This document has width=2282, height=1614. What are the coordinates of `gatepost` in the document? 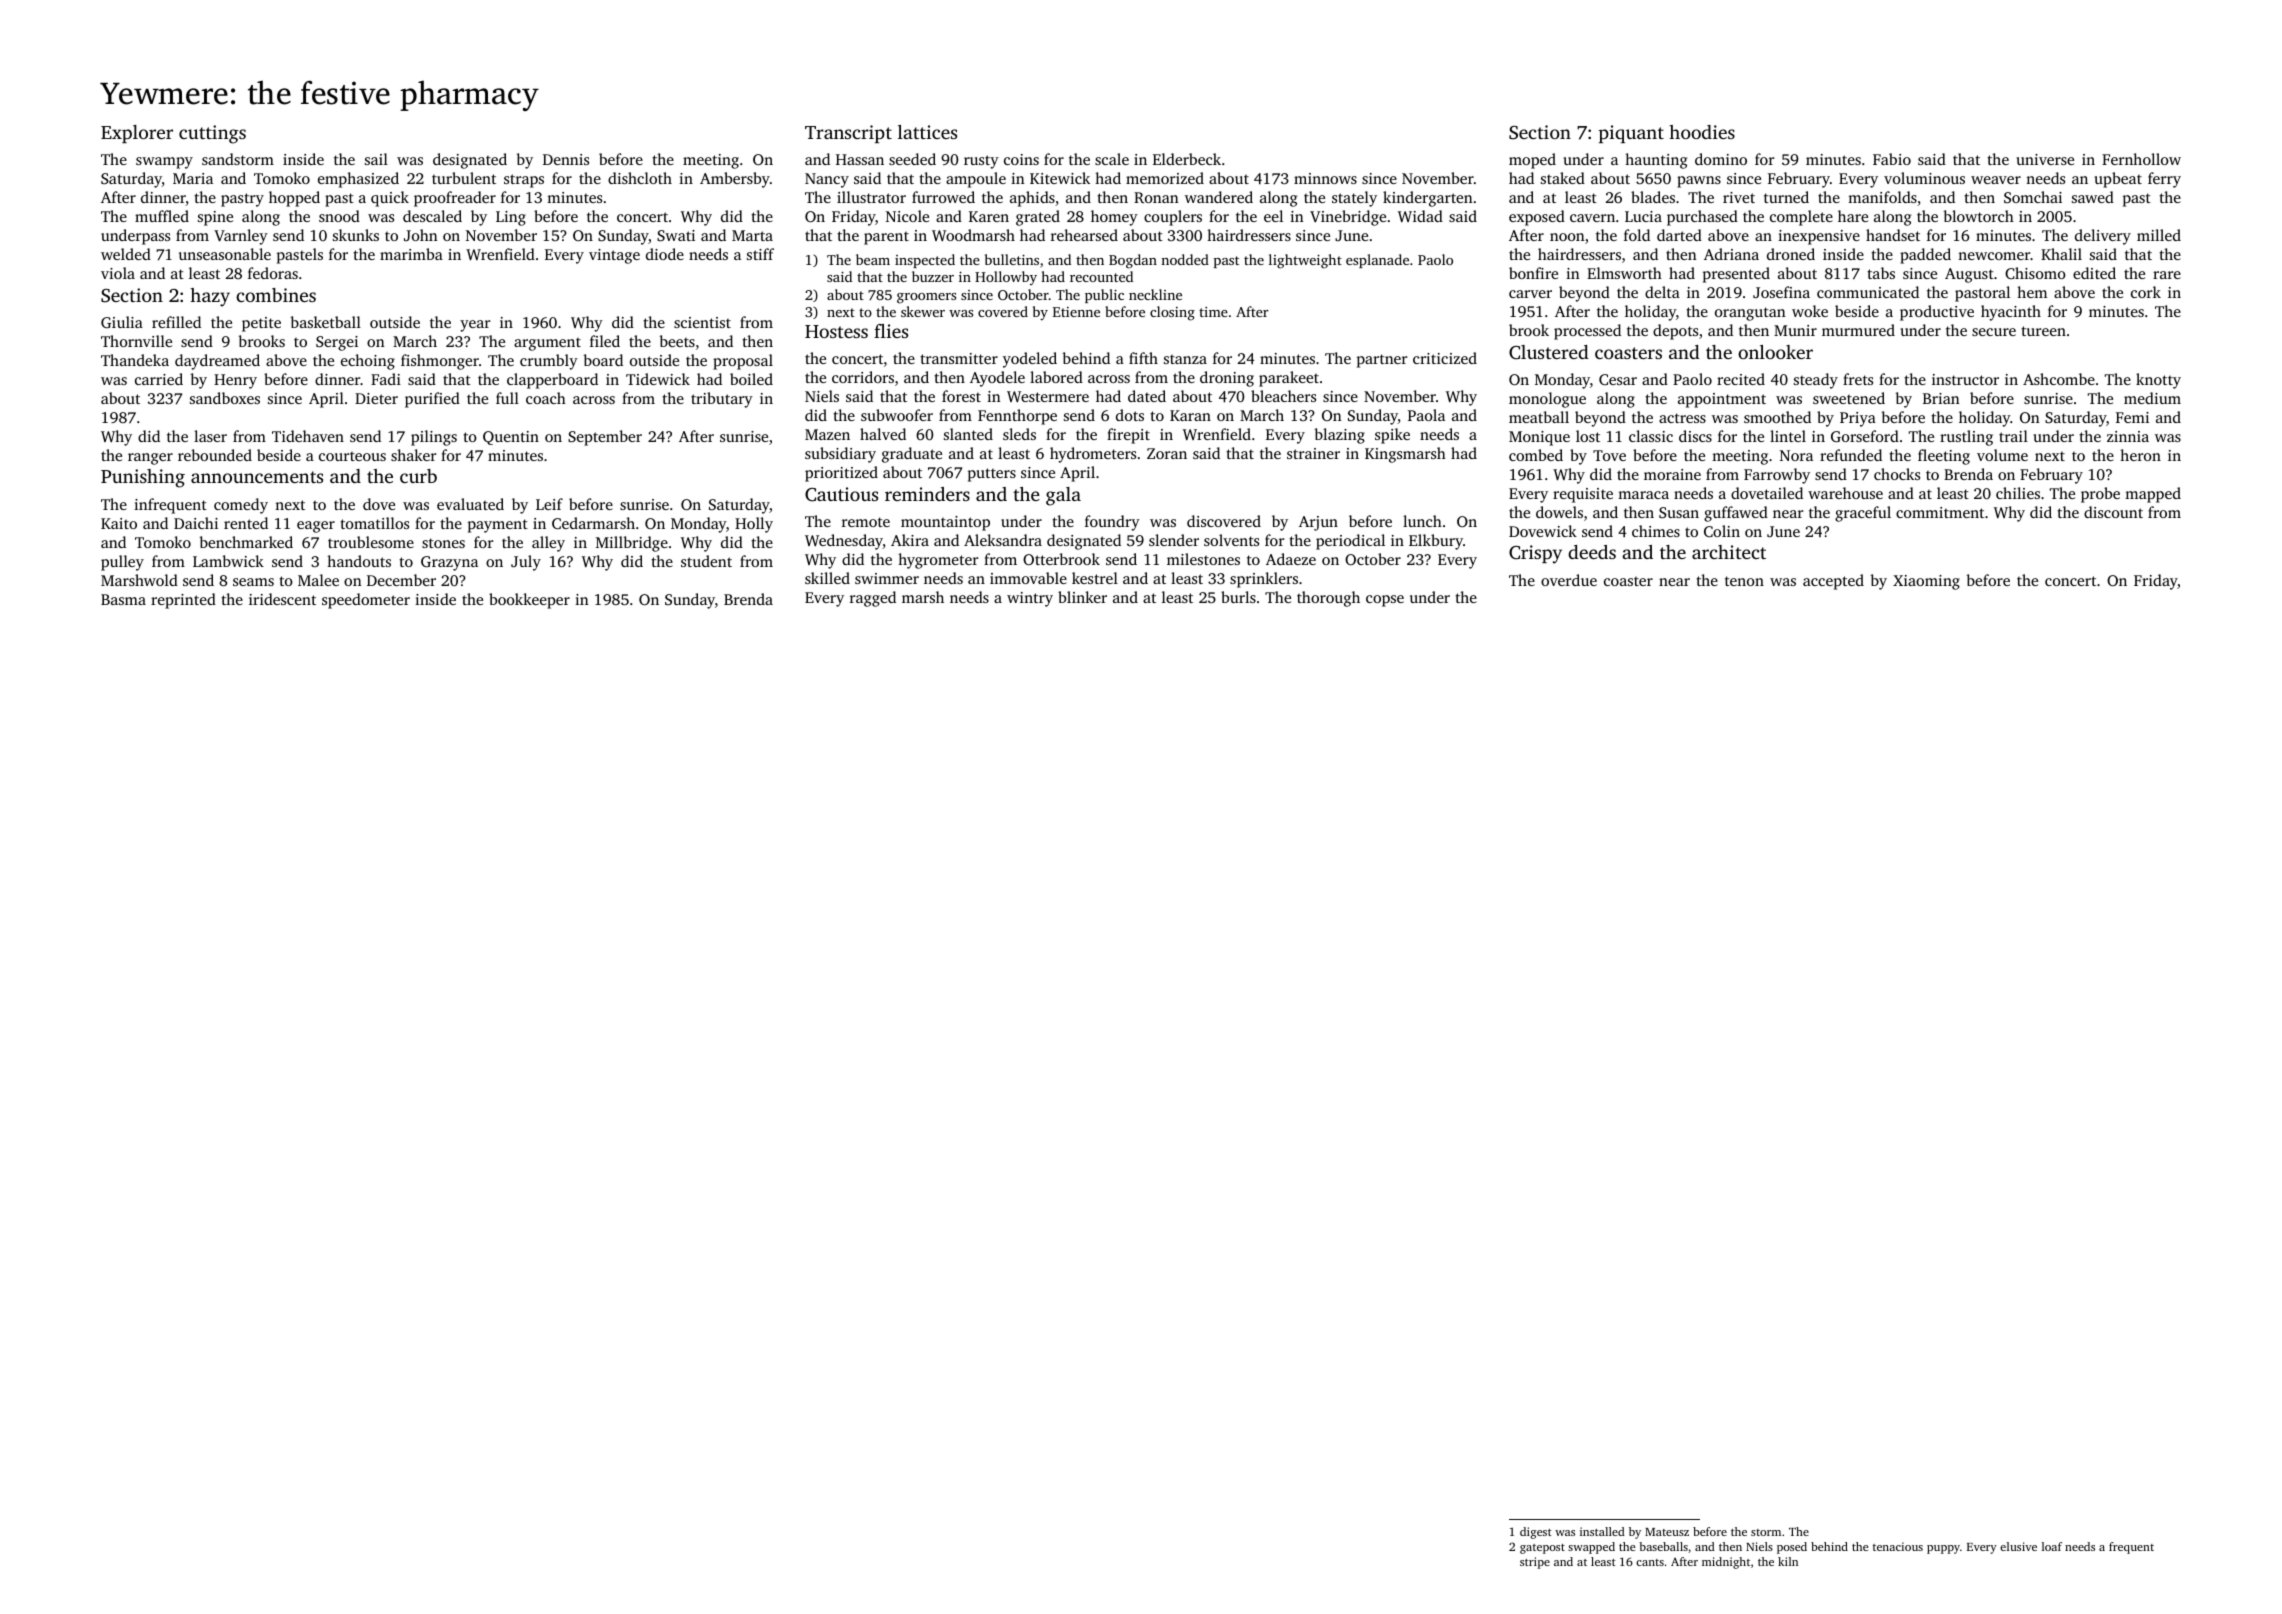 It's located at (1542, 1549).
